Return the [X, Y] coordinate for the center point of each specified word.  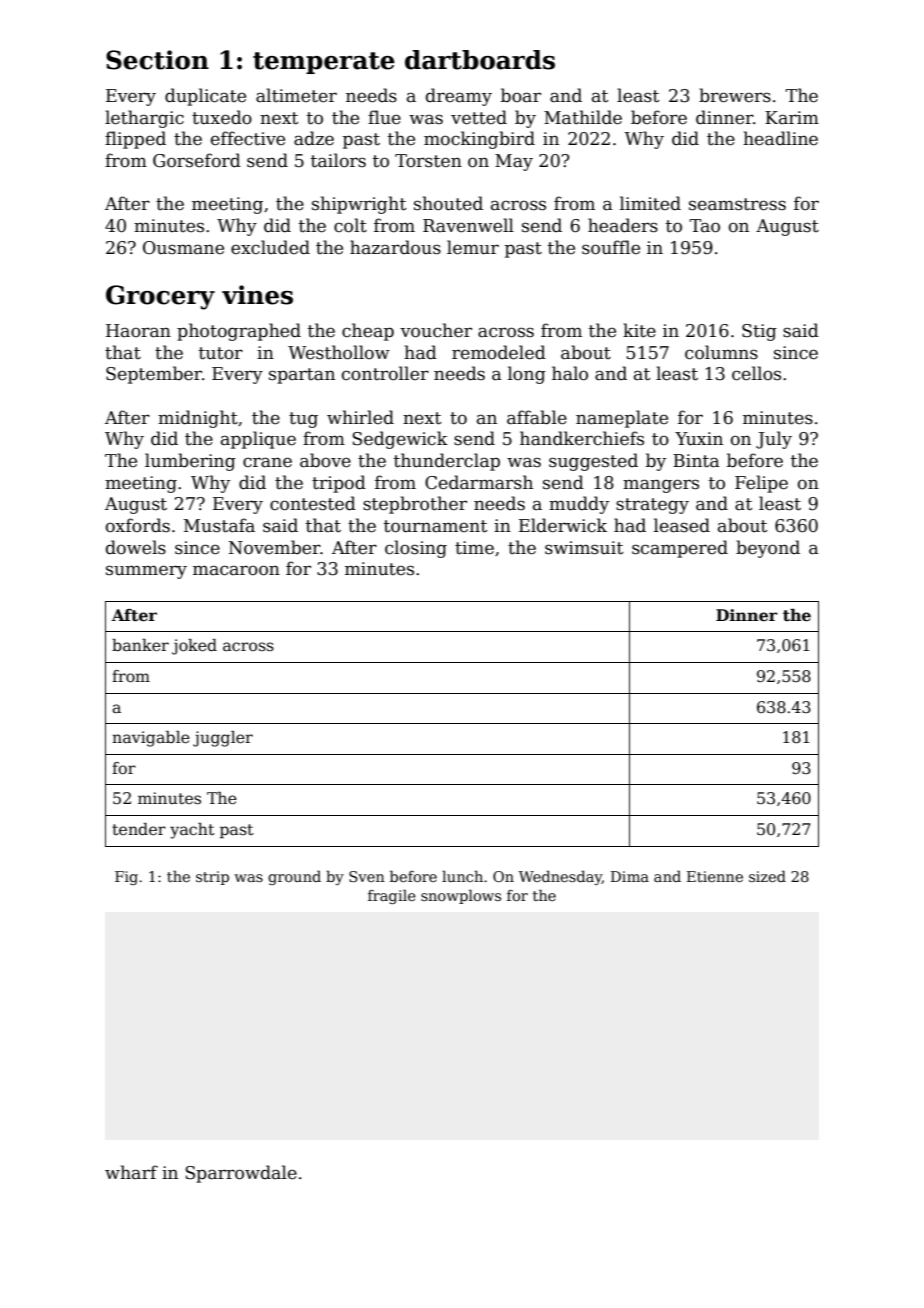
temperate [324, 63]
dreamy [459, 97]
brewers [735, 95]
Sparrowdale [241, 1174]
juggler [223, 739]
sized [767, 876]
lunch [462, 876]
